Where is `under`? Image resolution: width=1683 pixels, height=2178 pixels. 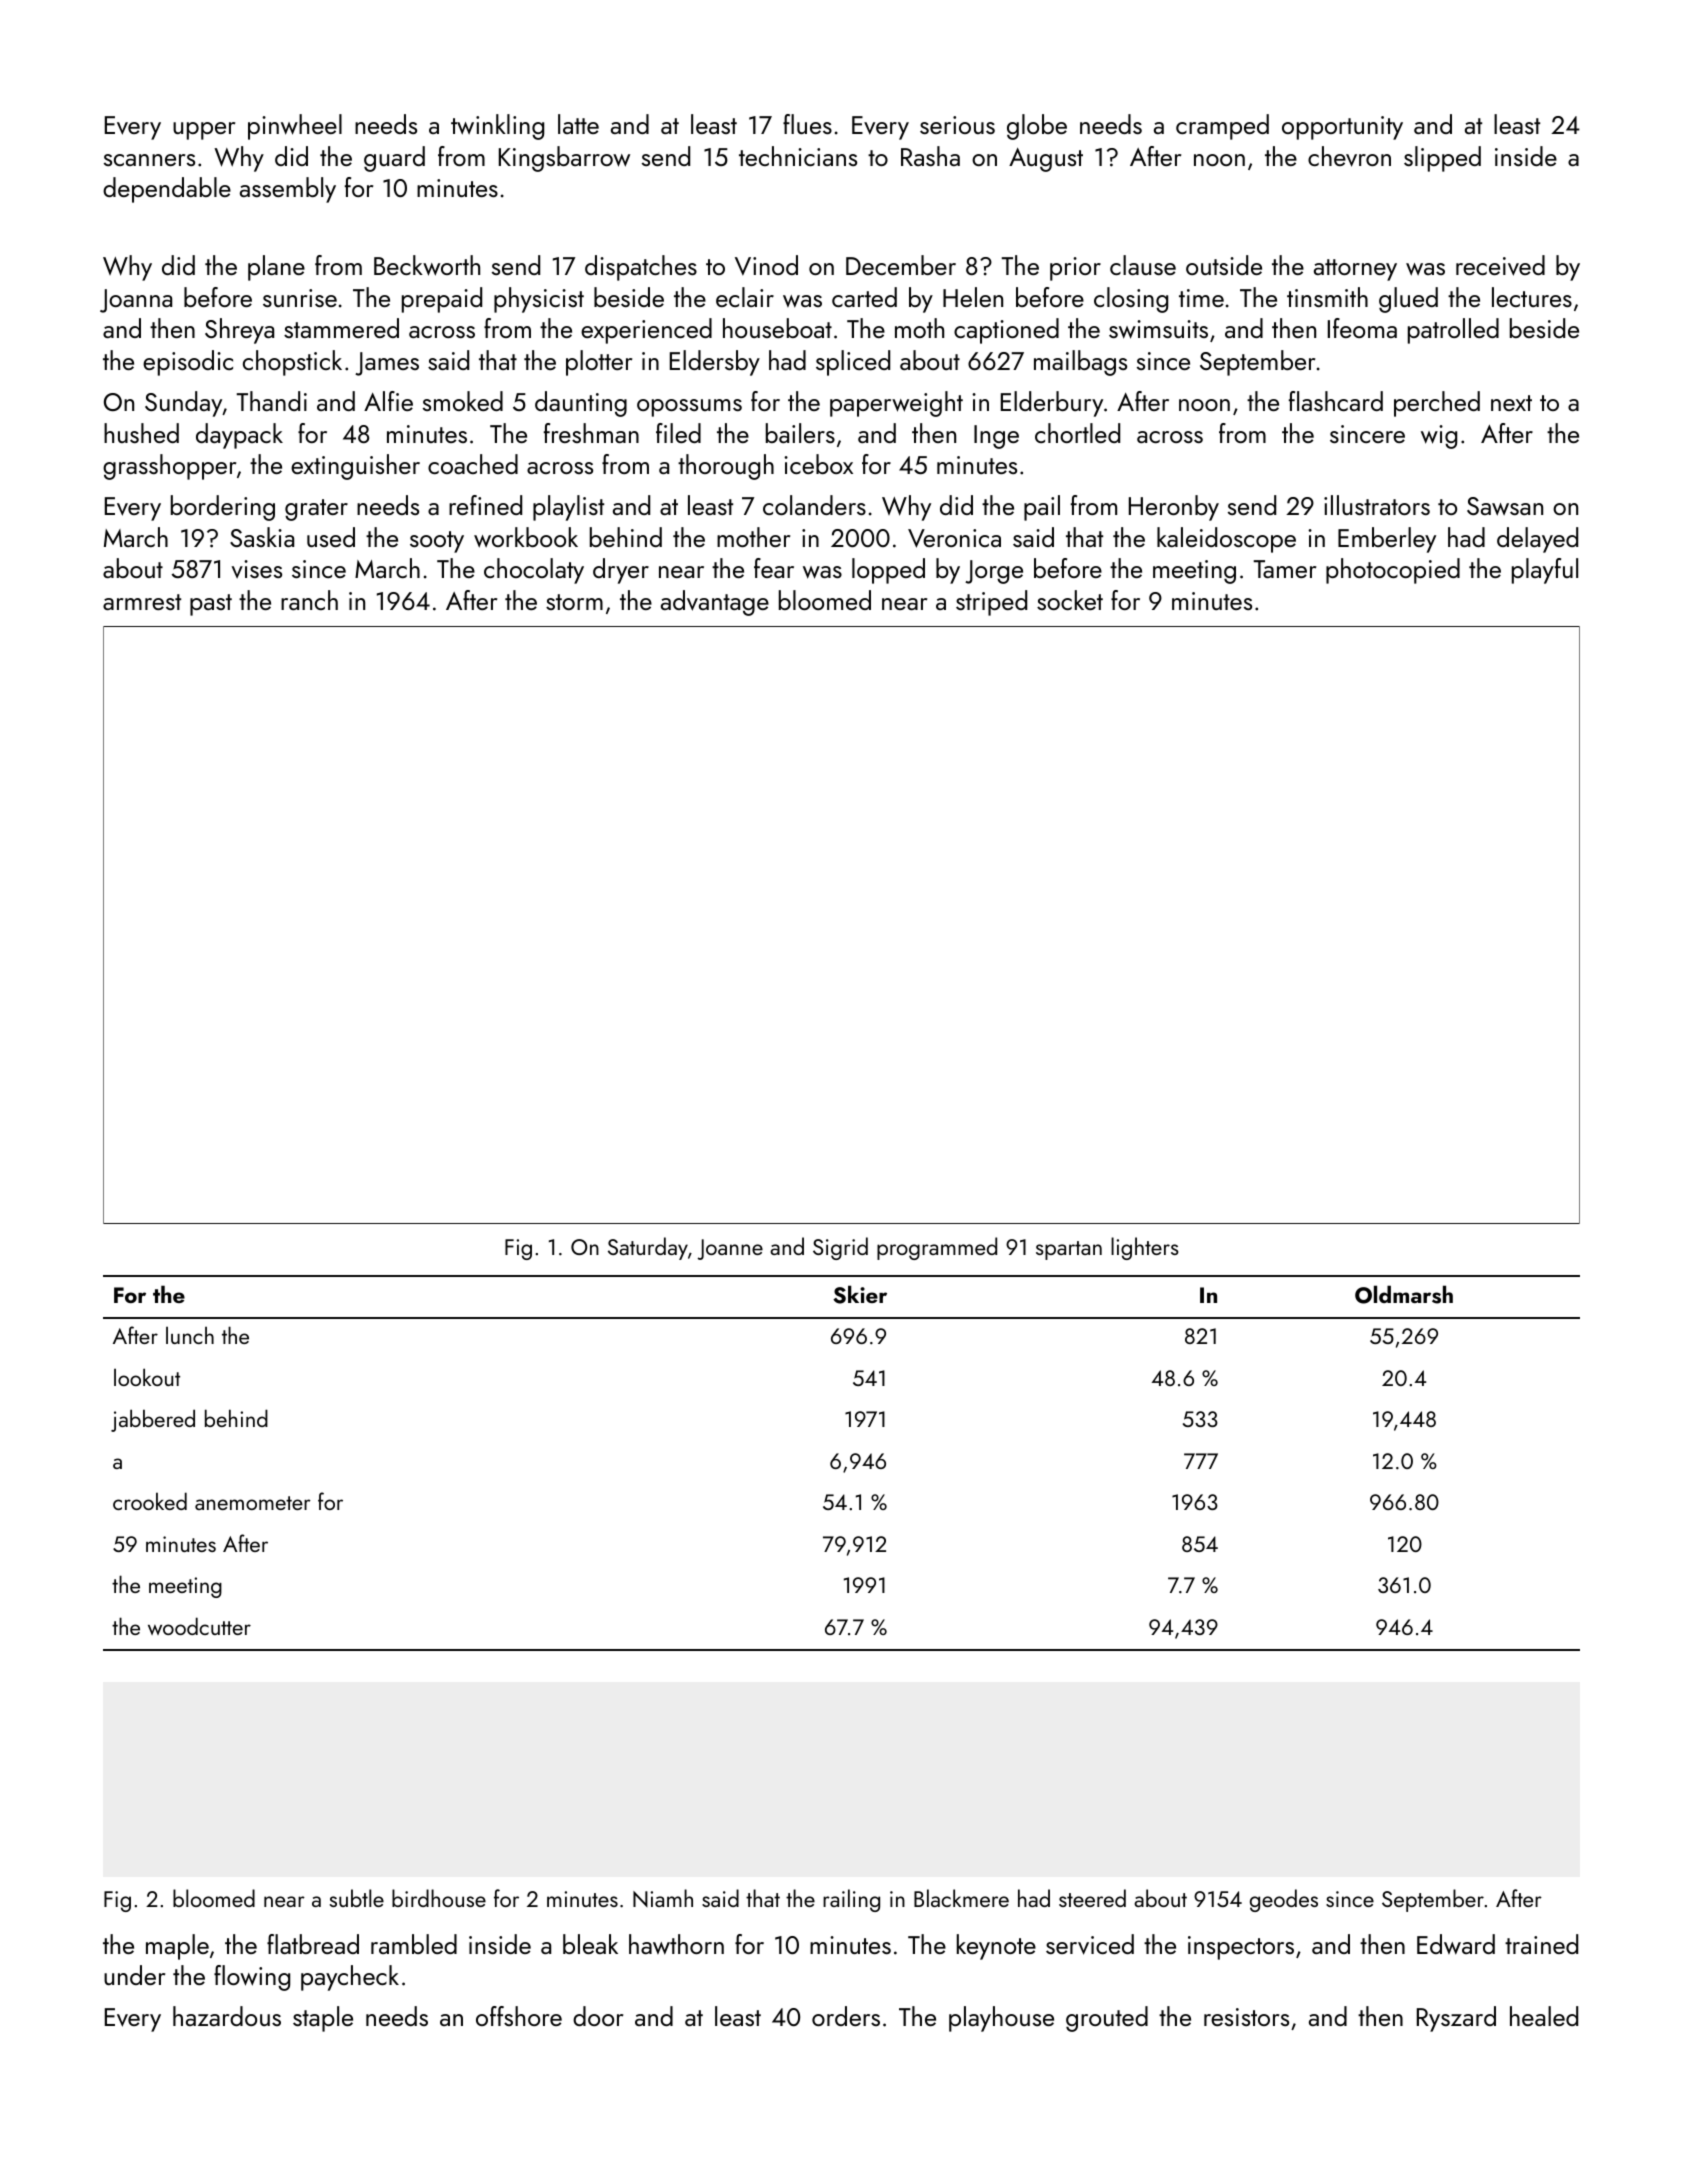
under is located at coordinates (134, 1975).
